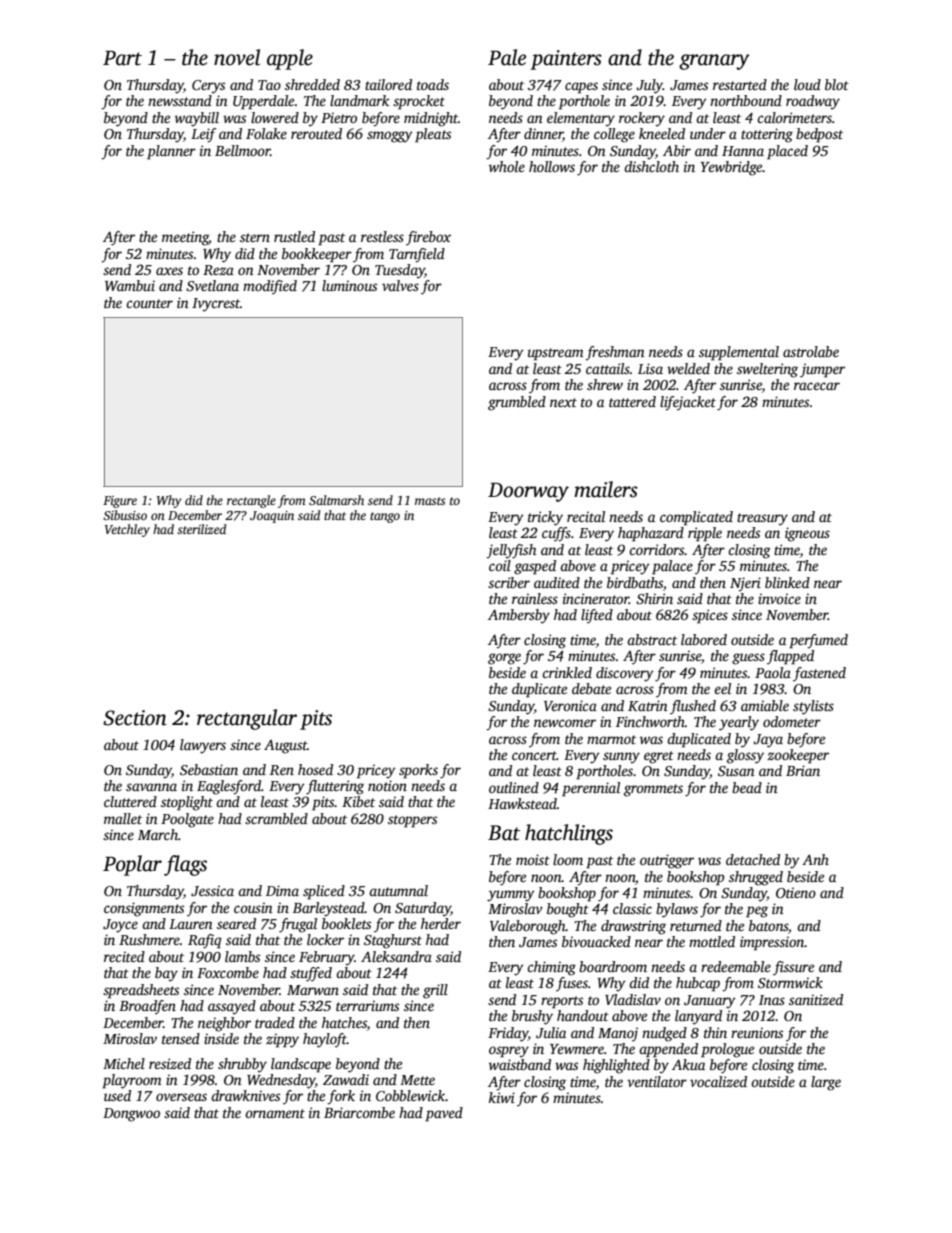 The width and height of the screenshot is (952, 1233). I want to click on reports, so click(562, 1002).
